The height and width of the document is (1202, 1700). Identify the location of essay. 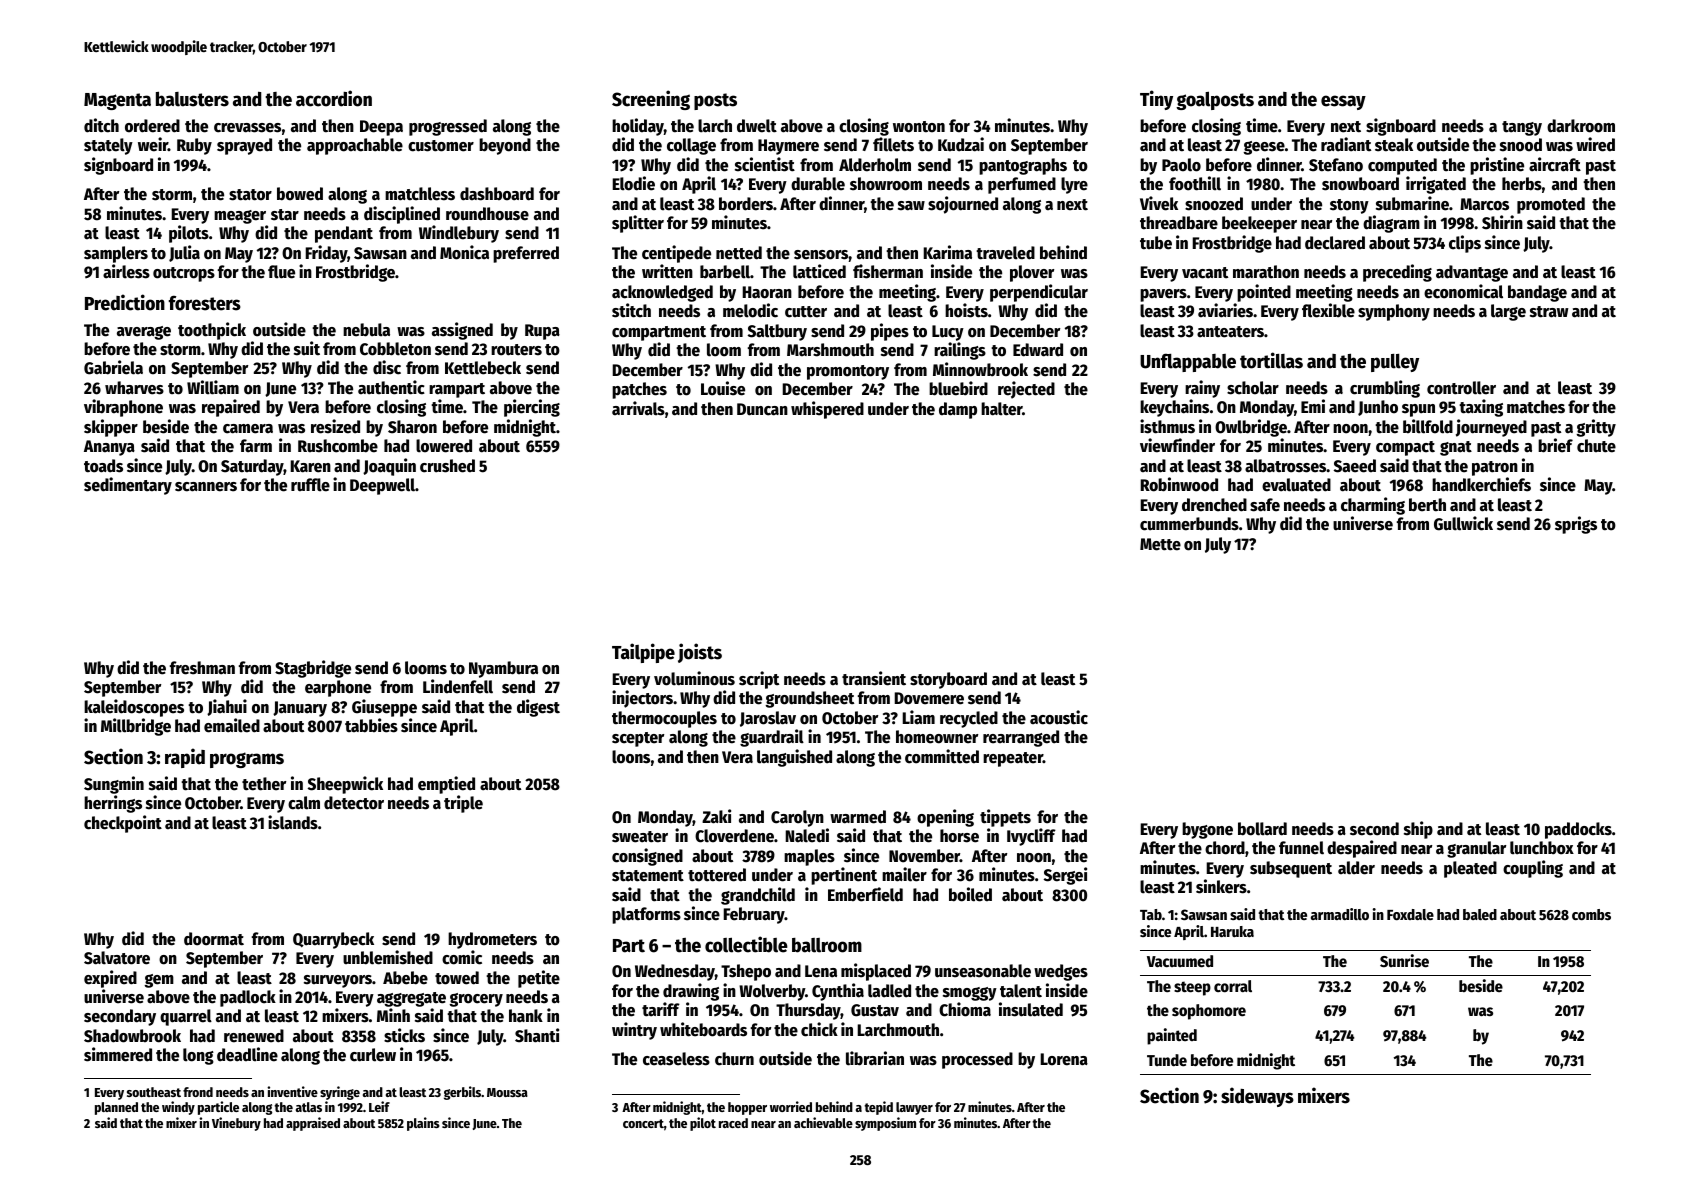
(1343, 102).
